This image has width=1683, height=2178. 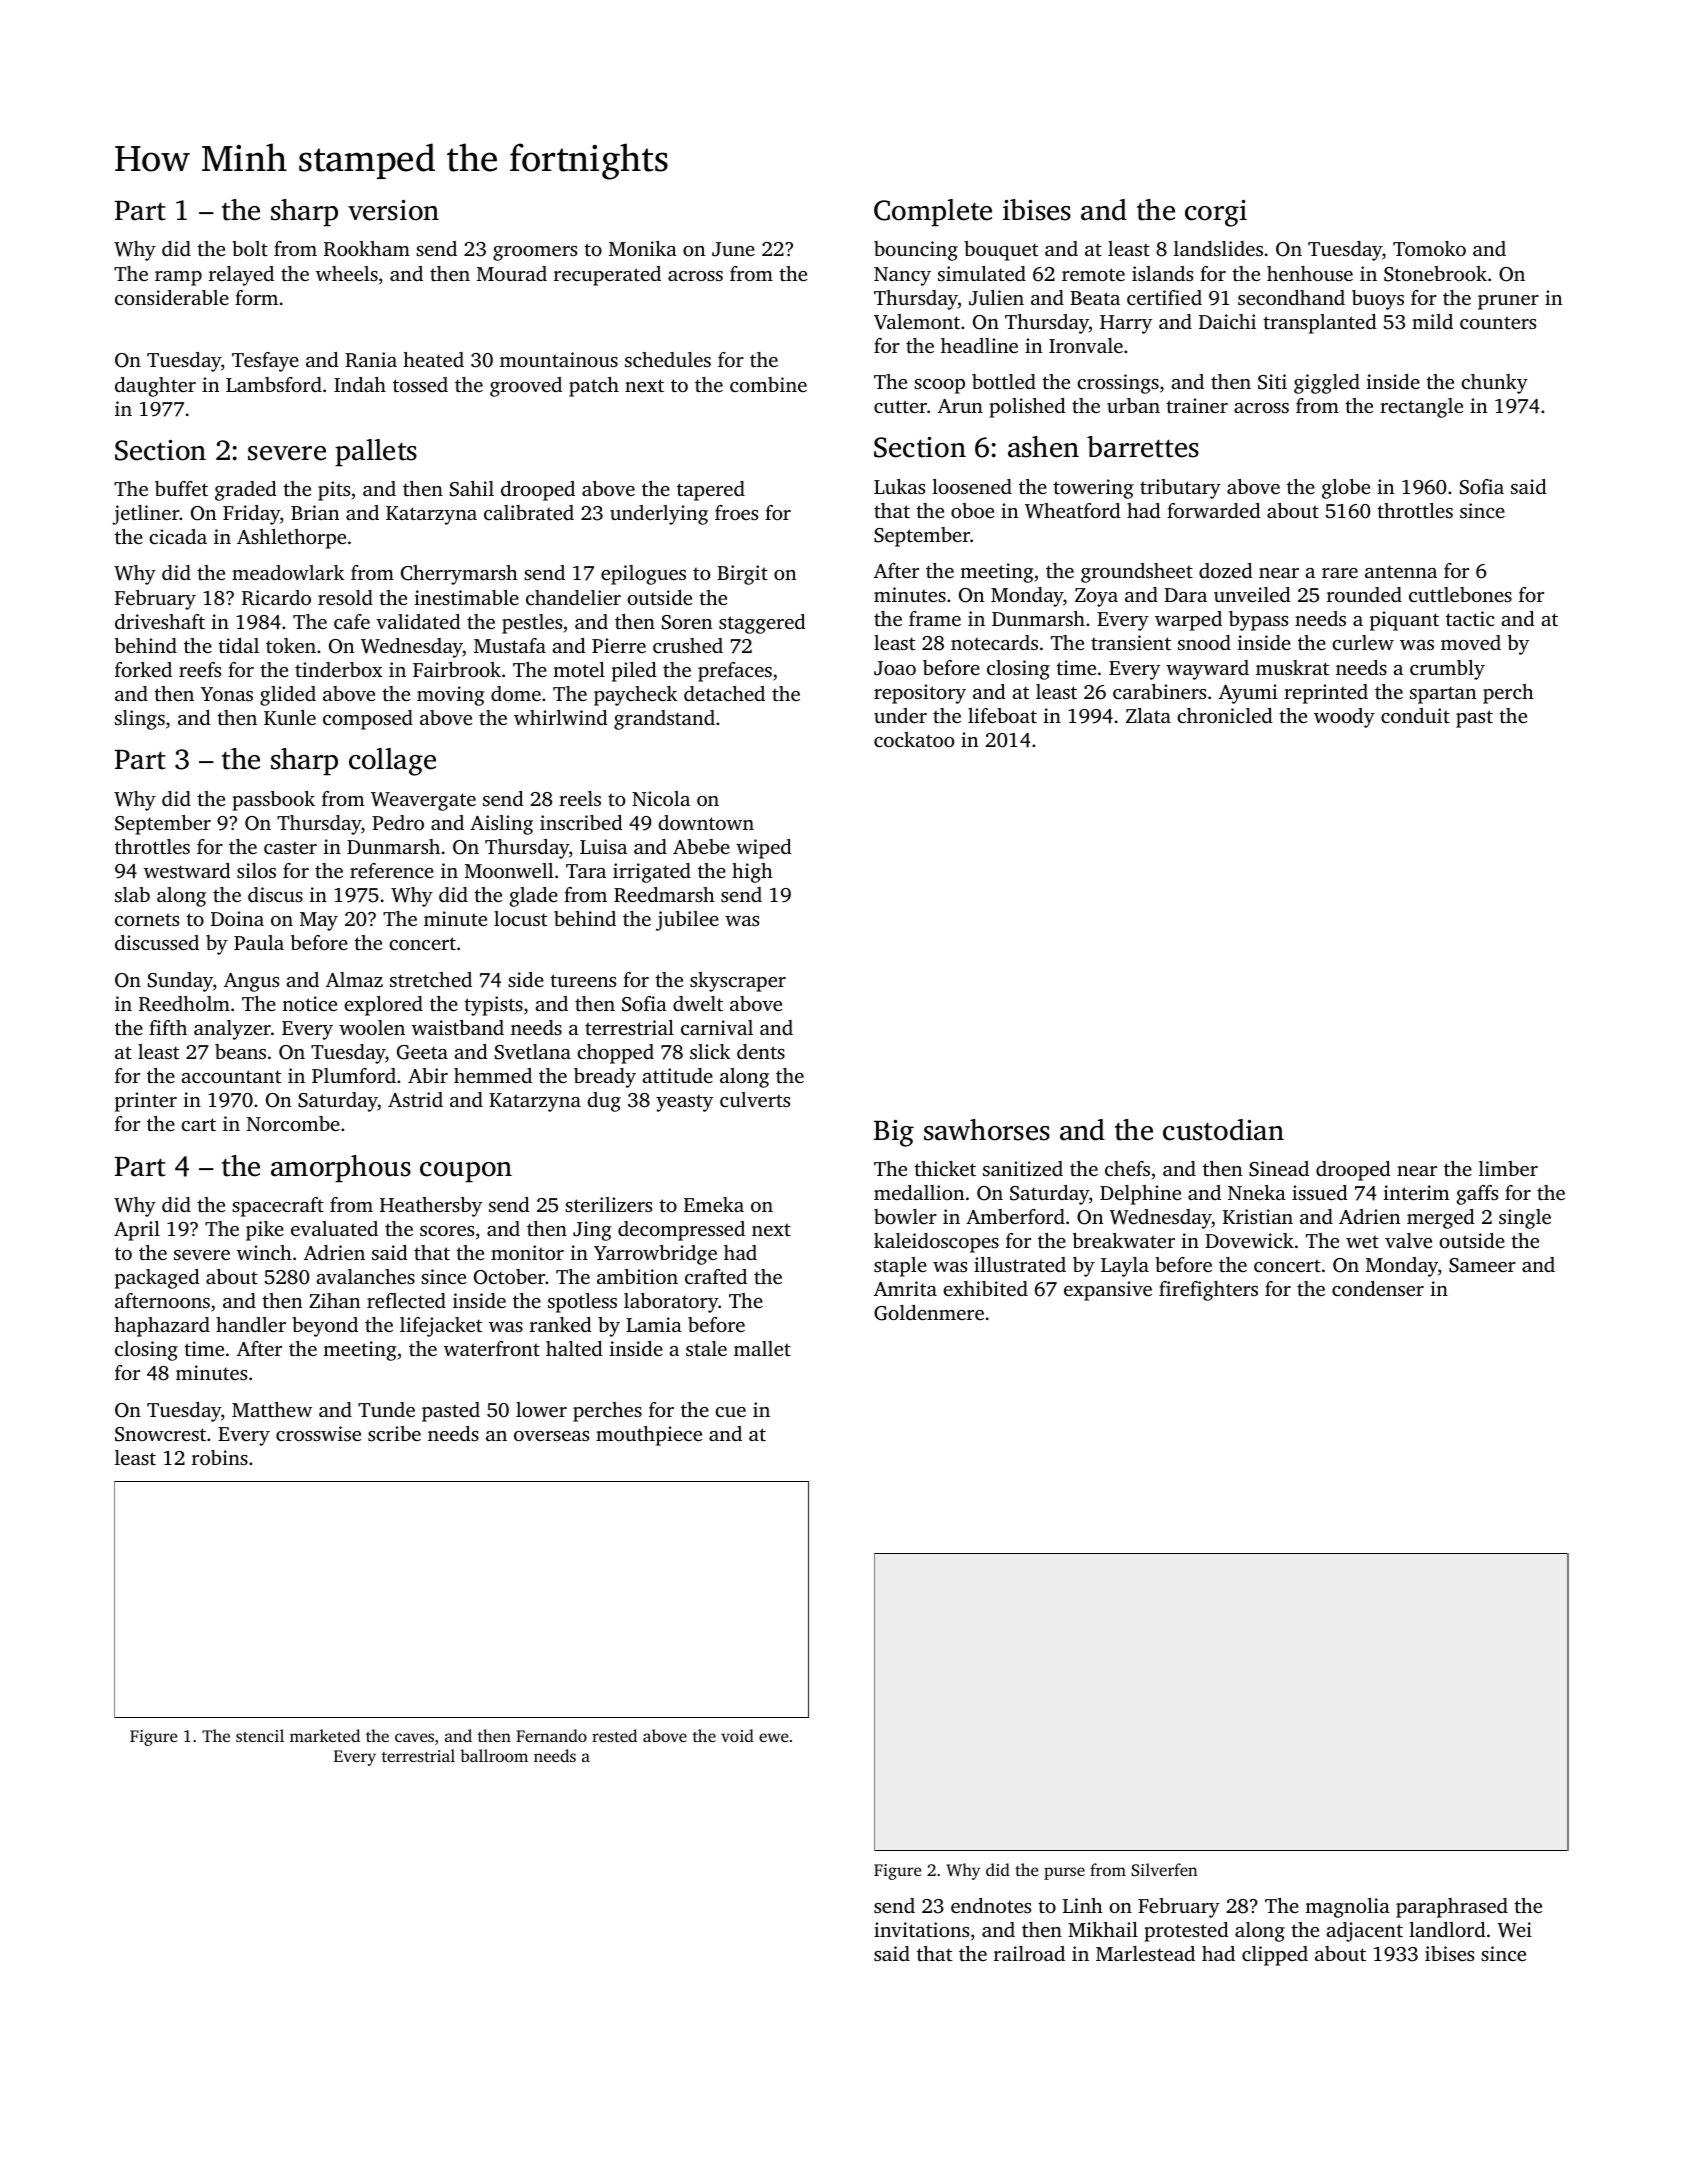 I want to click on sterilizers, so click(x=608, y=1204).
